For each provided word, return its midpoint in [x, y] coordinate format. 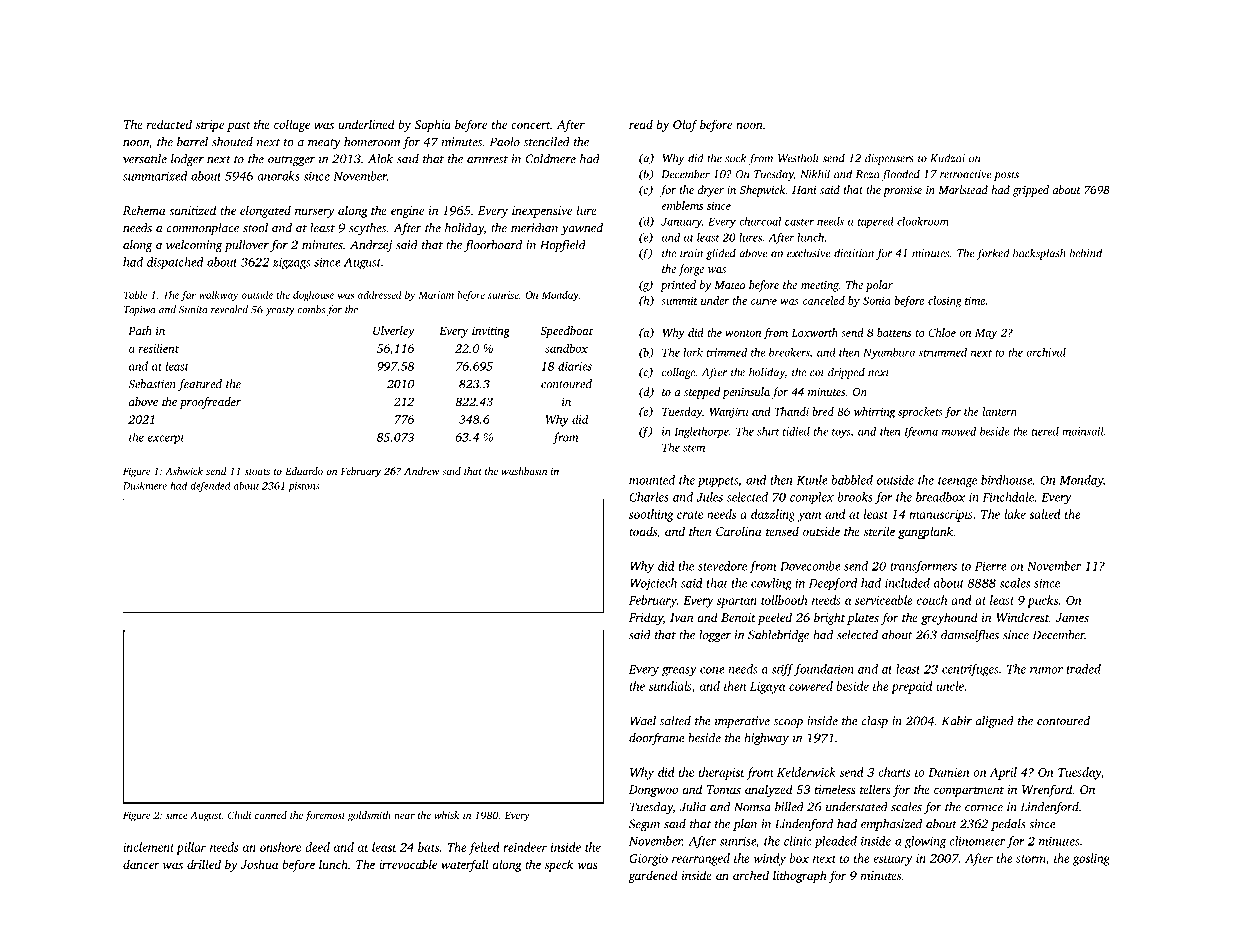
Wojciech [653, 584]
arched [751, 875]
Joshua [259, 864]
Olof [685, 125]
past [239, 126]
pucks [1042, 601]
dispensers [889, 159]
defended [210, 486]
